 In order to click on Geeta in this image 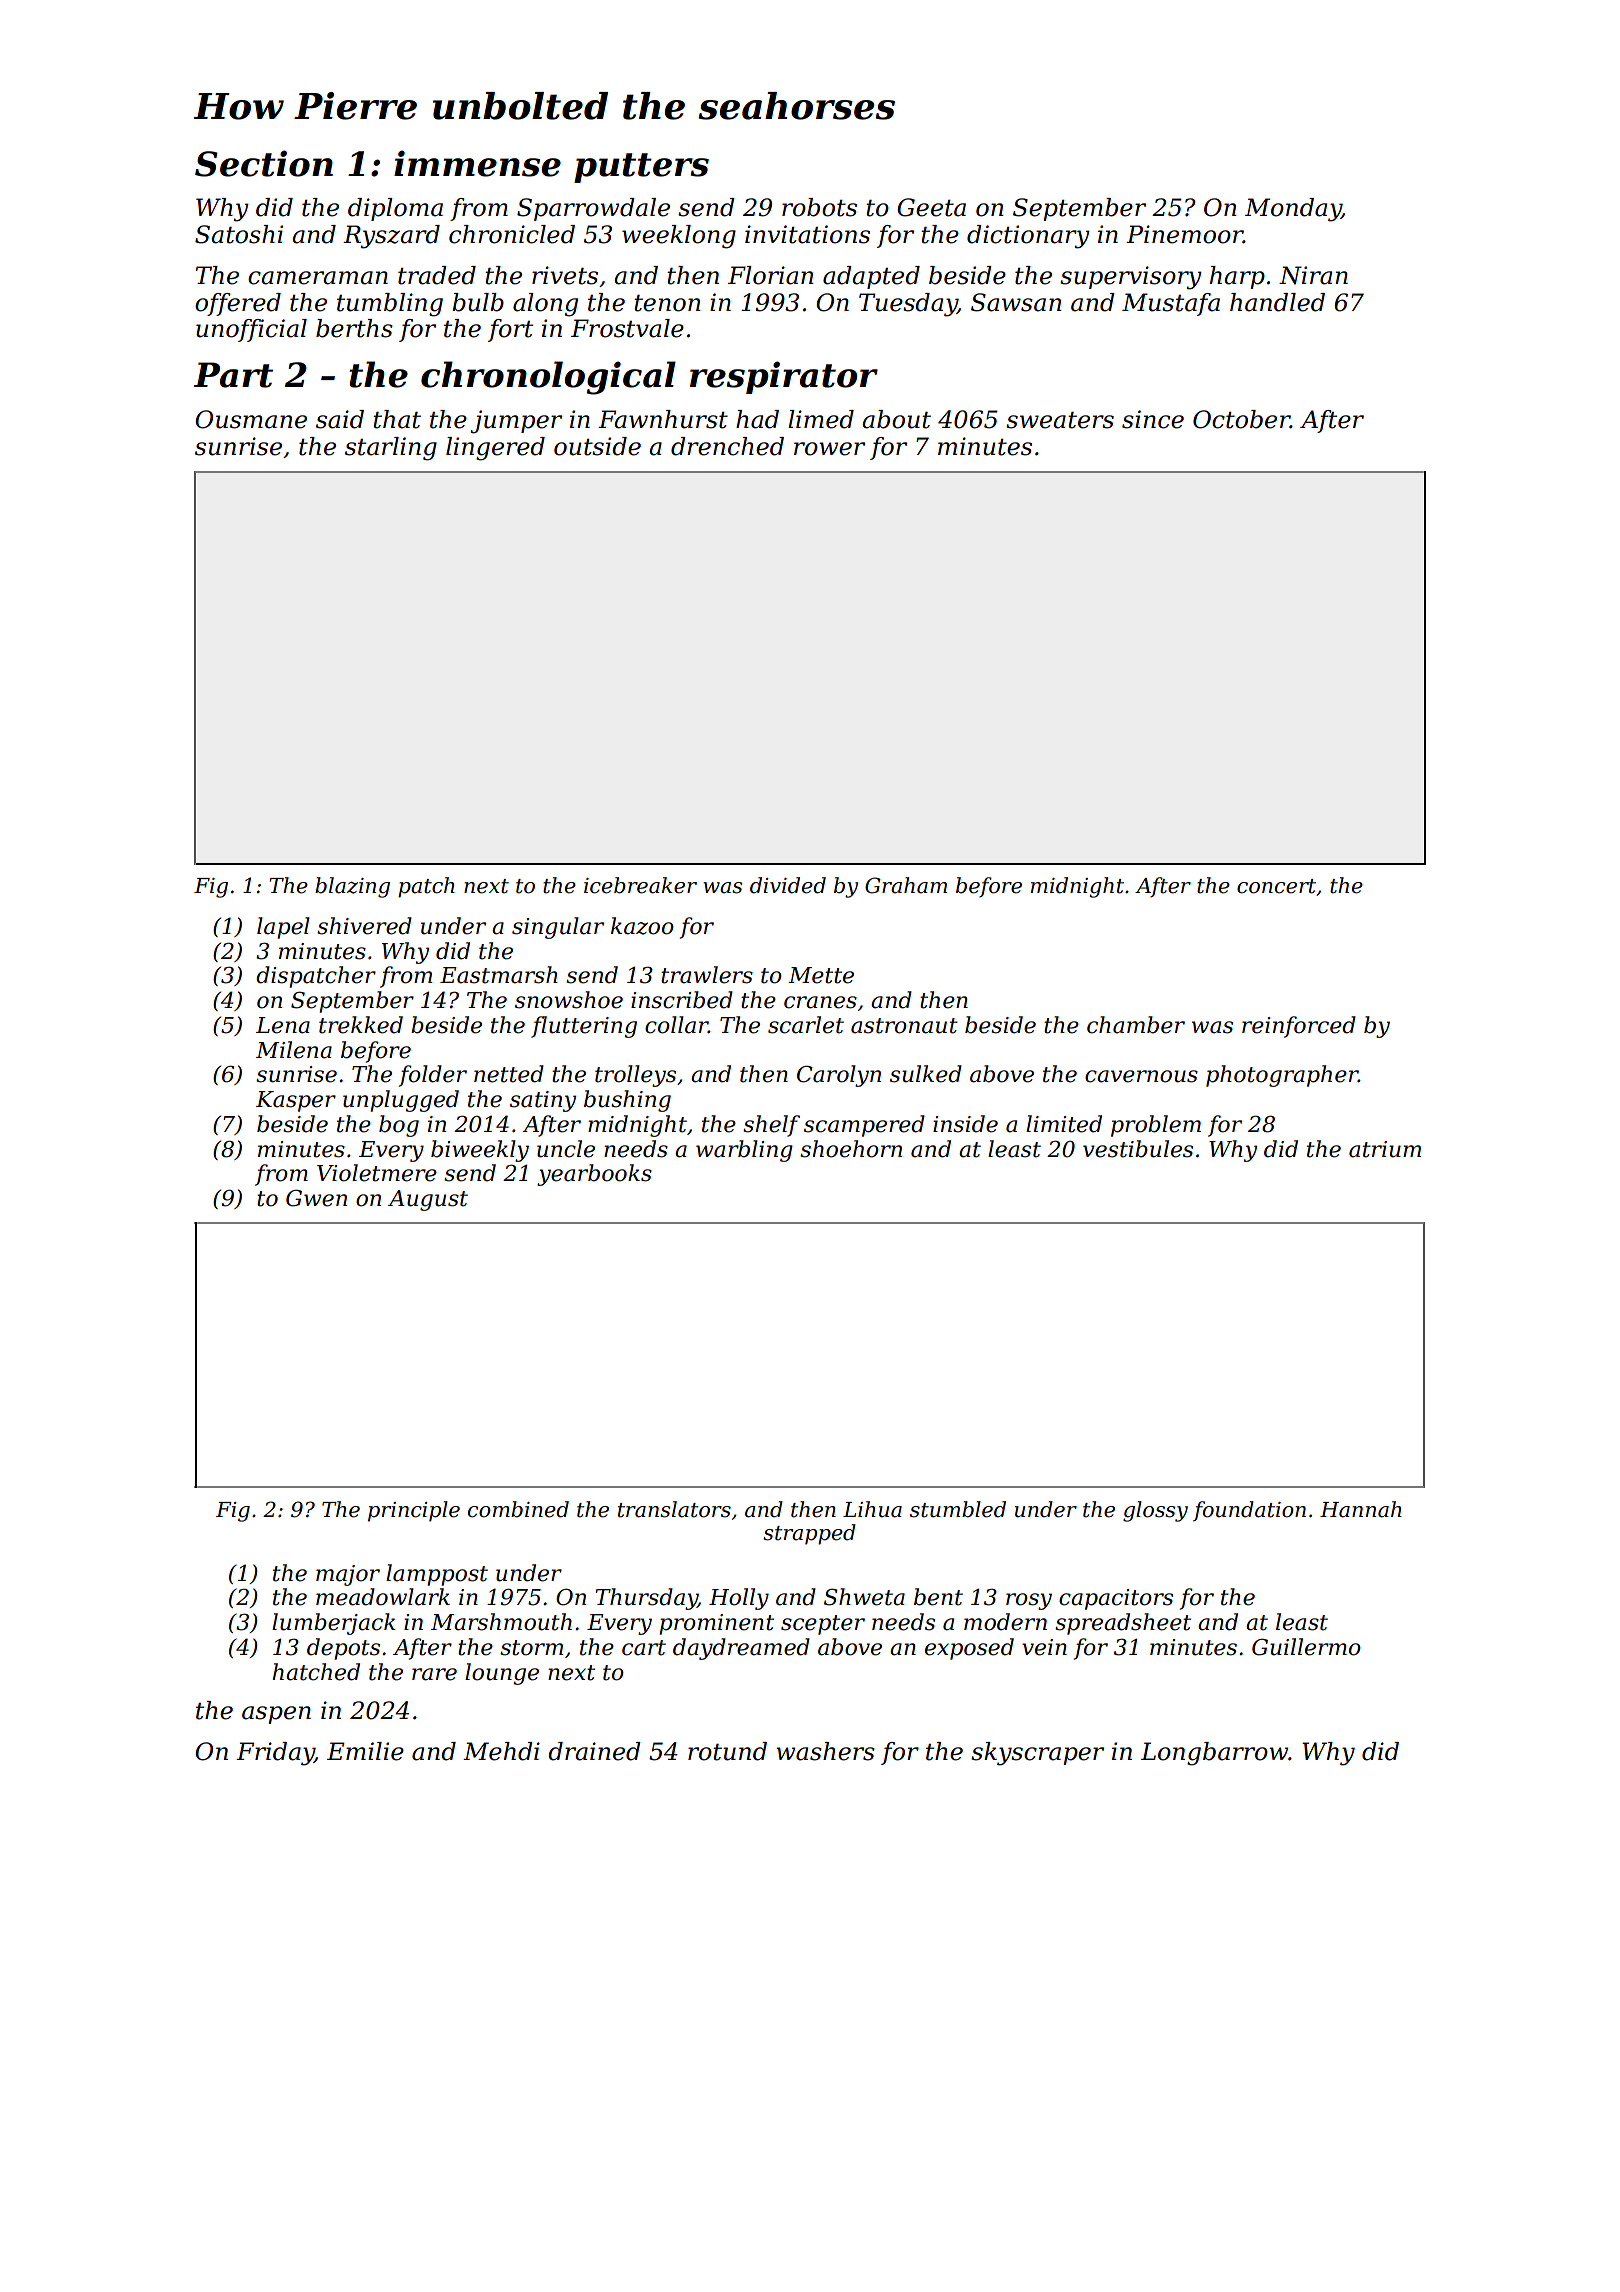, I will do `click(931, 207)`.
